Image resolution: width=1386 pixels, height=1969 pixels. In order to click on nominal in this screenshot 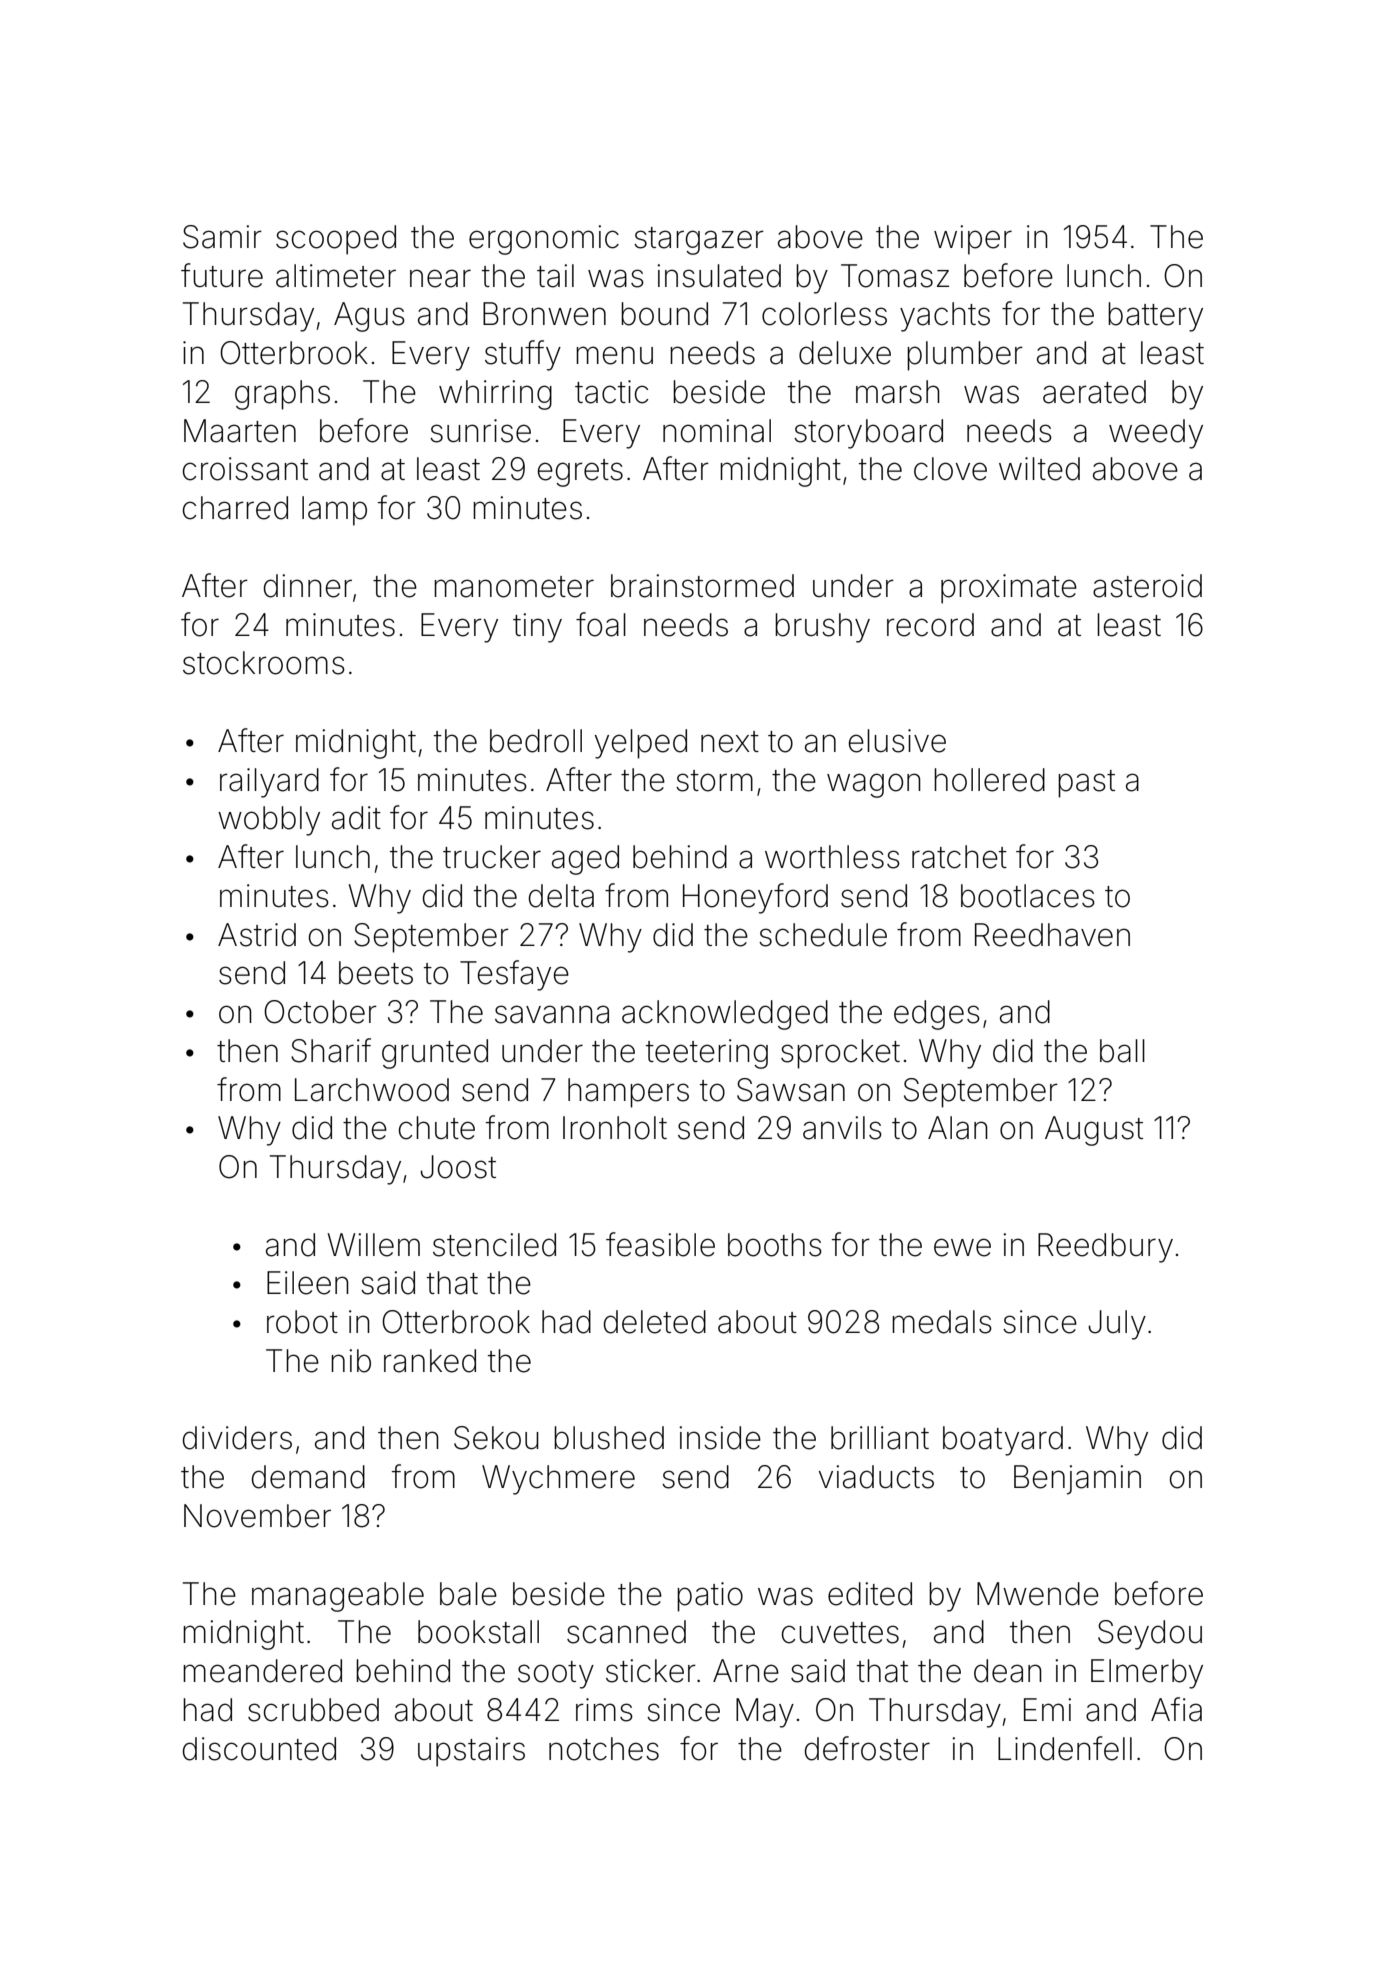, I will do `click(717, 431)`.
